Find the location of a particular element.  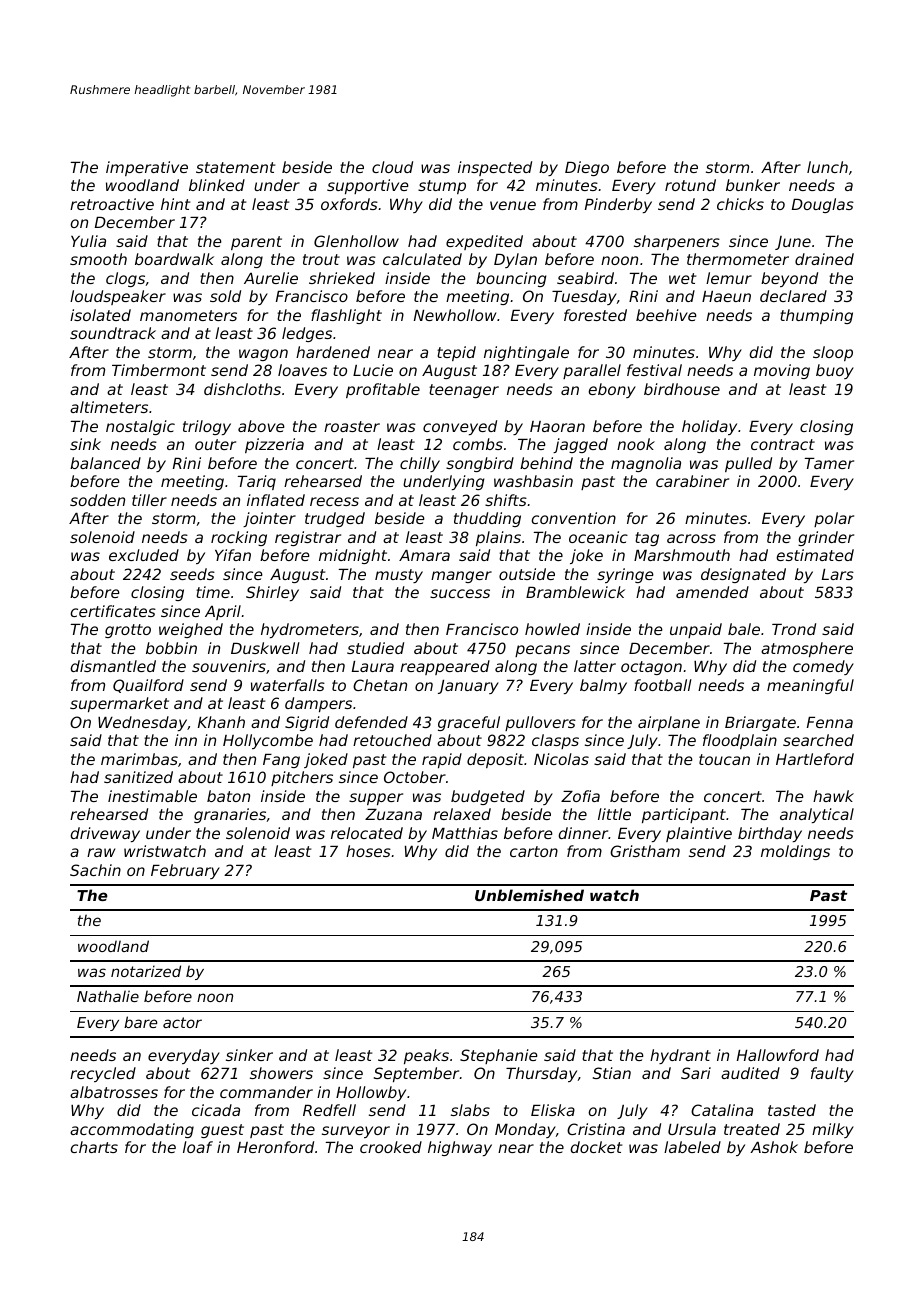

pullovers is located at coordinates (540, 723).
